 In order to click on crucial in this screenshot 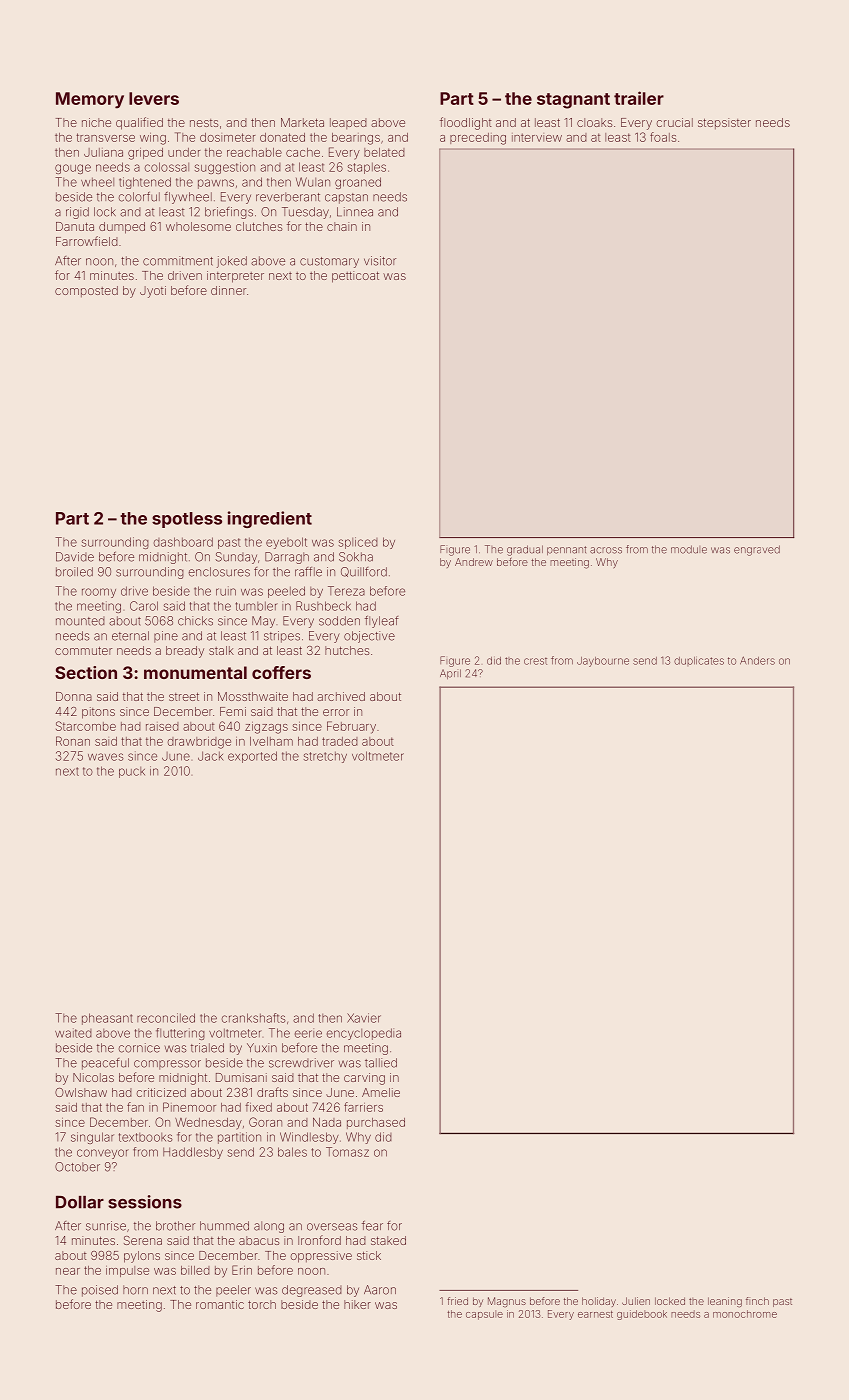, I will do `click(674, 122)`.
